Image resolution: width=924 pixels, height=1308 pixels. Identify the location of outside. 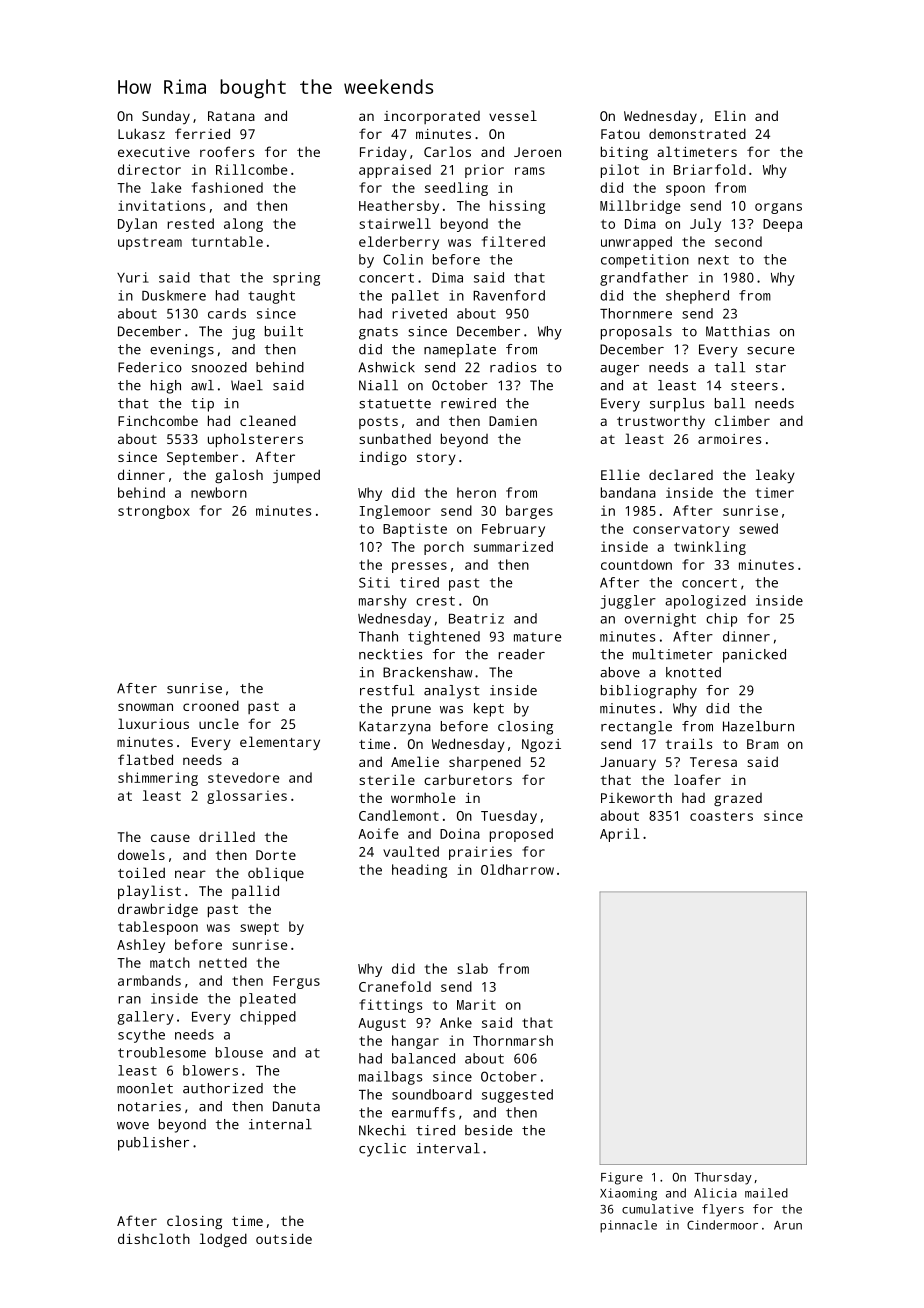
(284, 1238).
